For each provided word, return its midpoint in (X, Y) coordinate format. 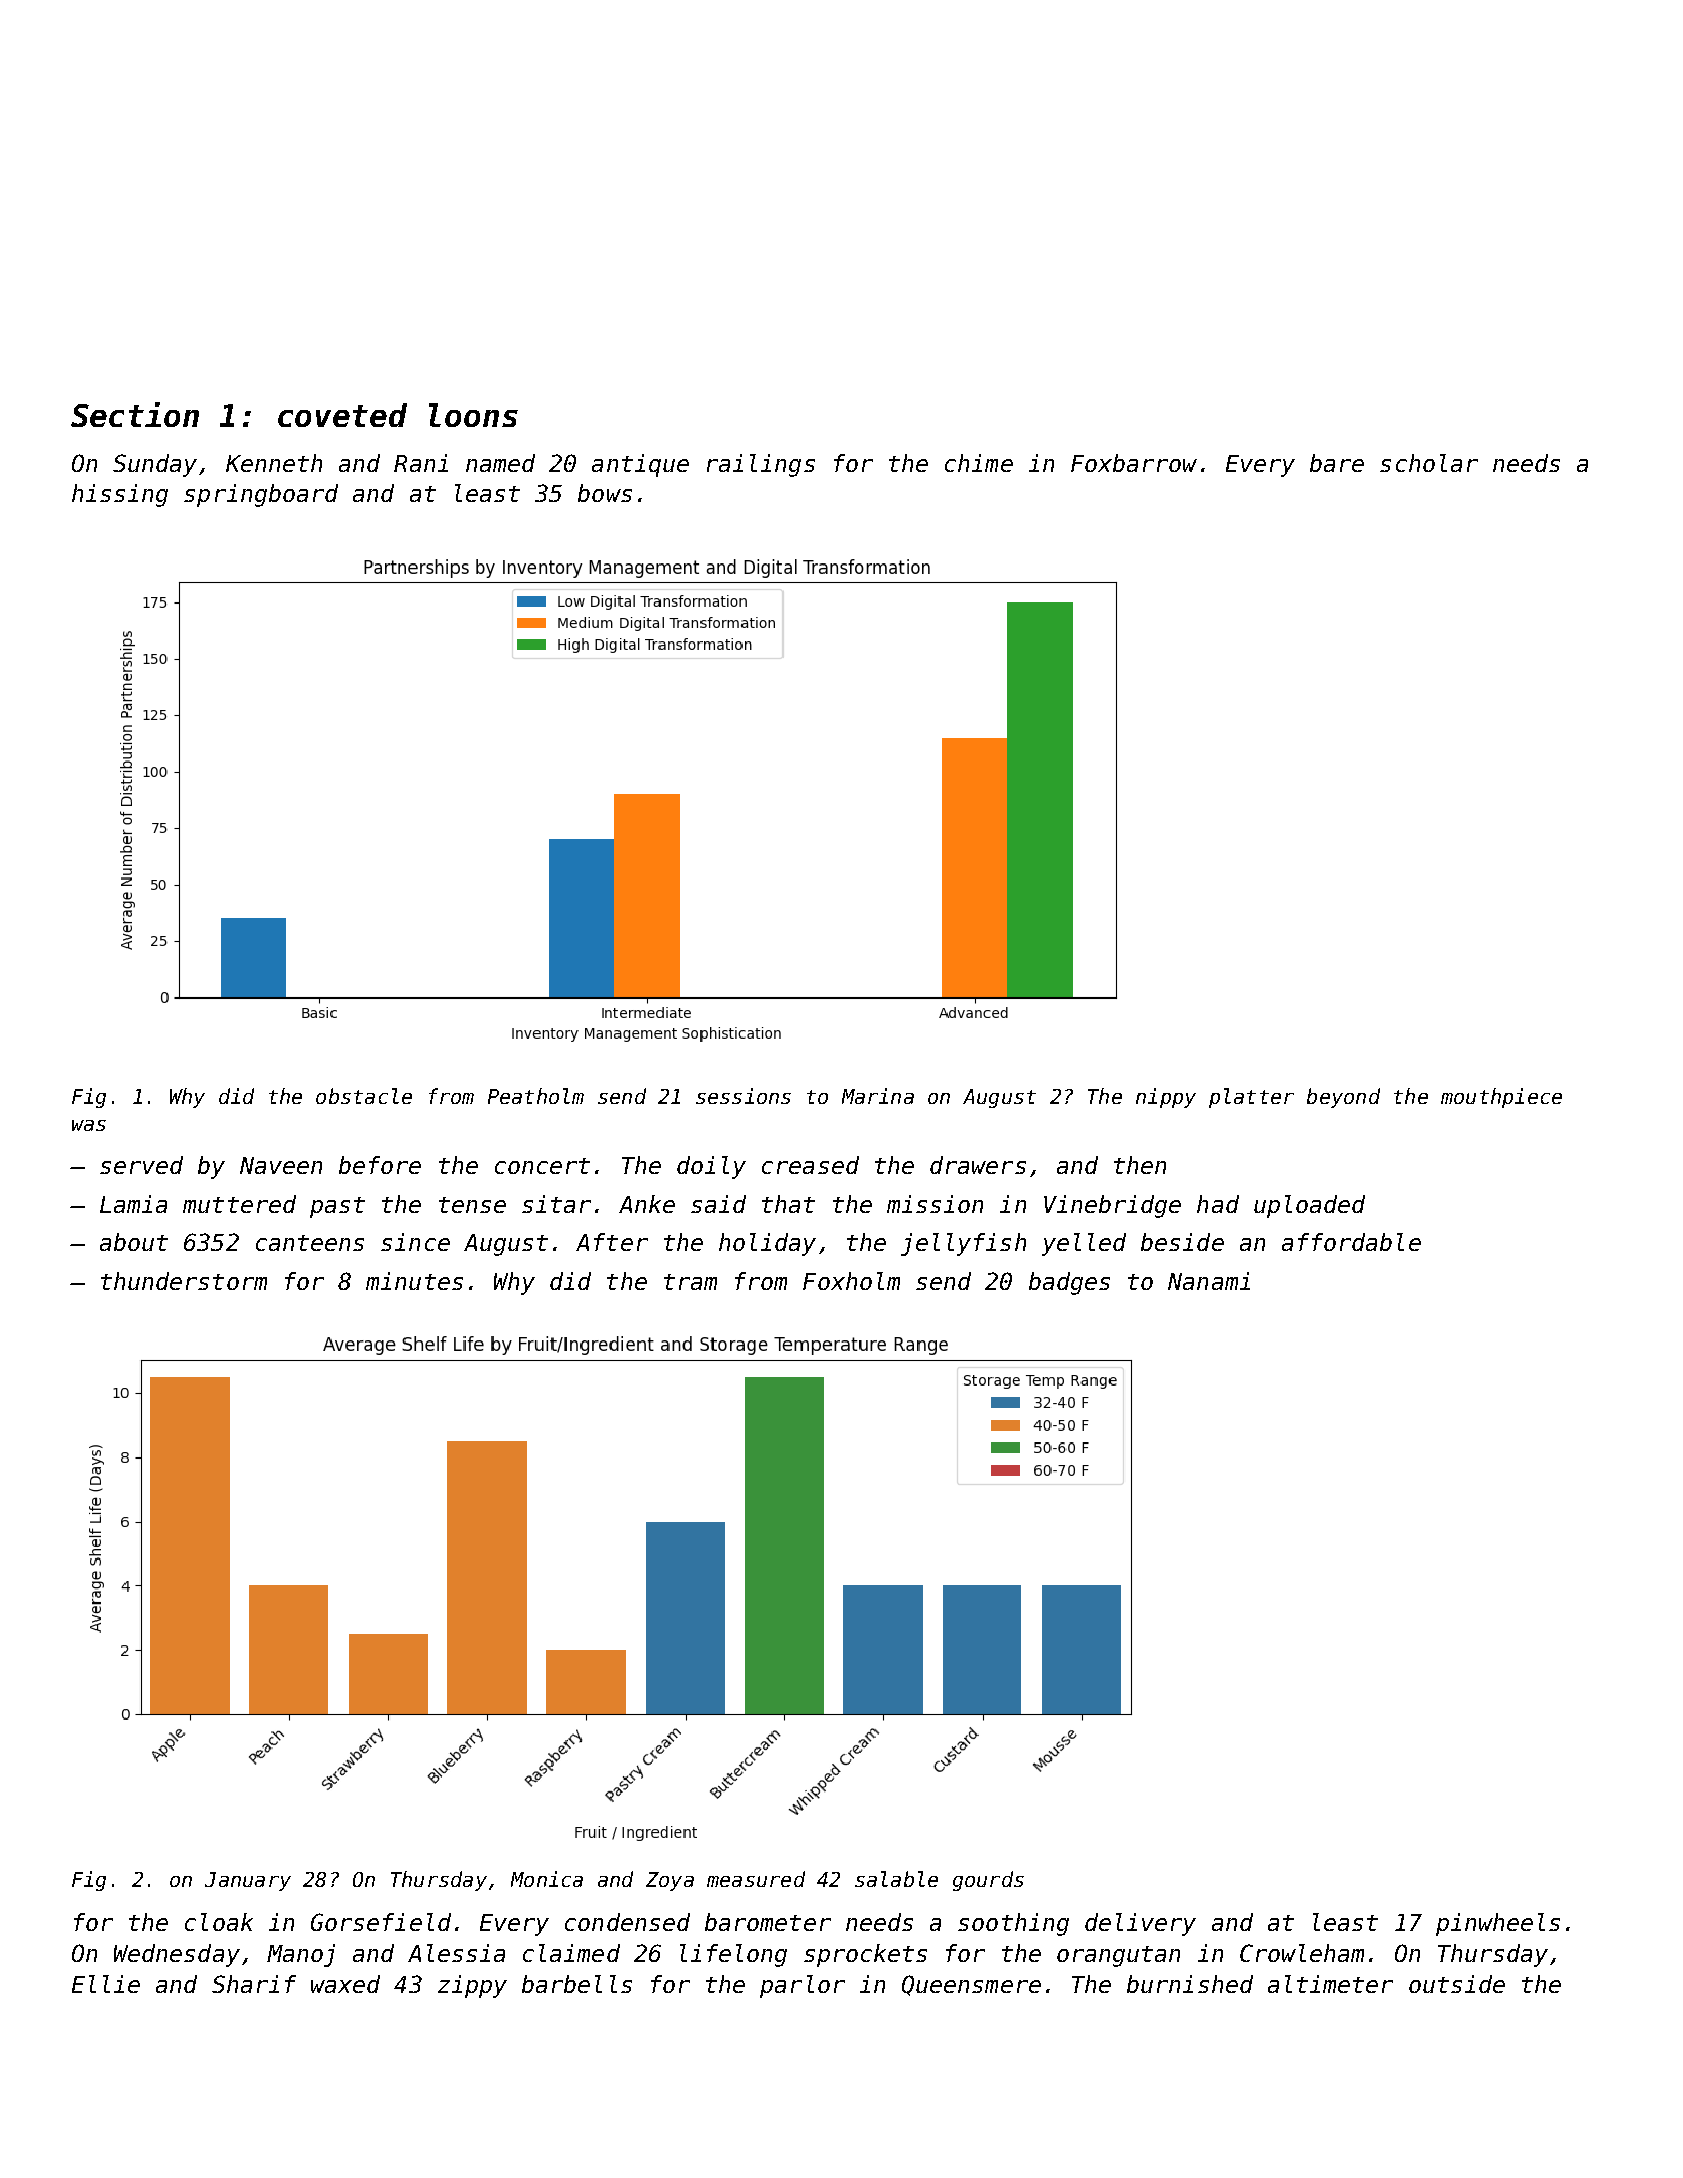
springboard (261, 495)
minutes (414, 1281)
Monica (547, 1879)
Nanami (1209, 1281)
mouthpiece (1501, 1098)
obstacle (364, 1096)
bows (605, 493)
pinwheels (1498, 1924)
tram (690, 1282)
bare (1337, 463)
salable (896, 1879)
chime (979, 463)
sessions (743, 1096)
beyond (1343, 1098)
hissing (120, 495)
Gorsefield (381, 1922)
